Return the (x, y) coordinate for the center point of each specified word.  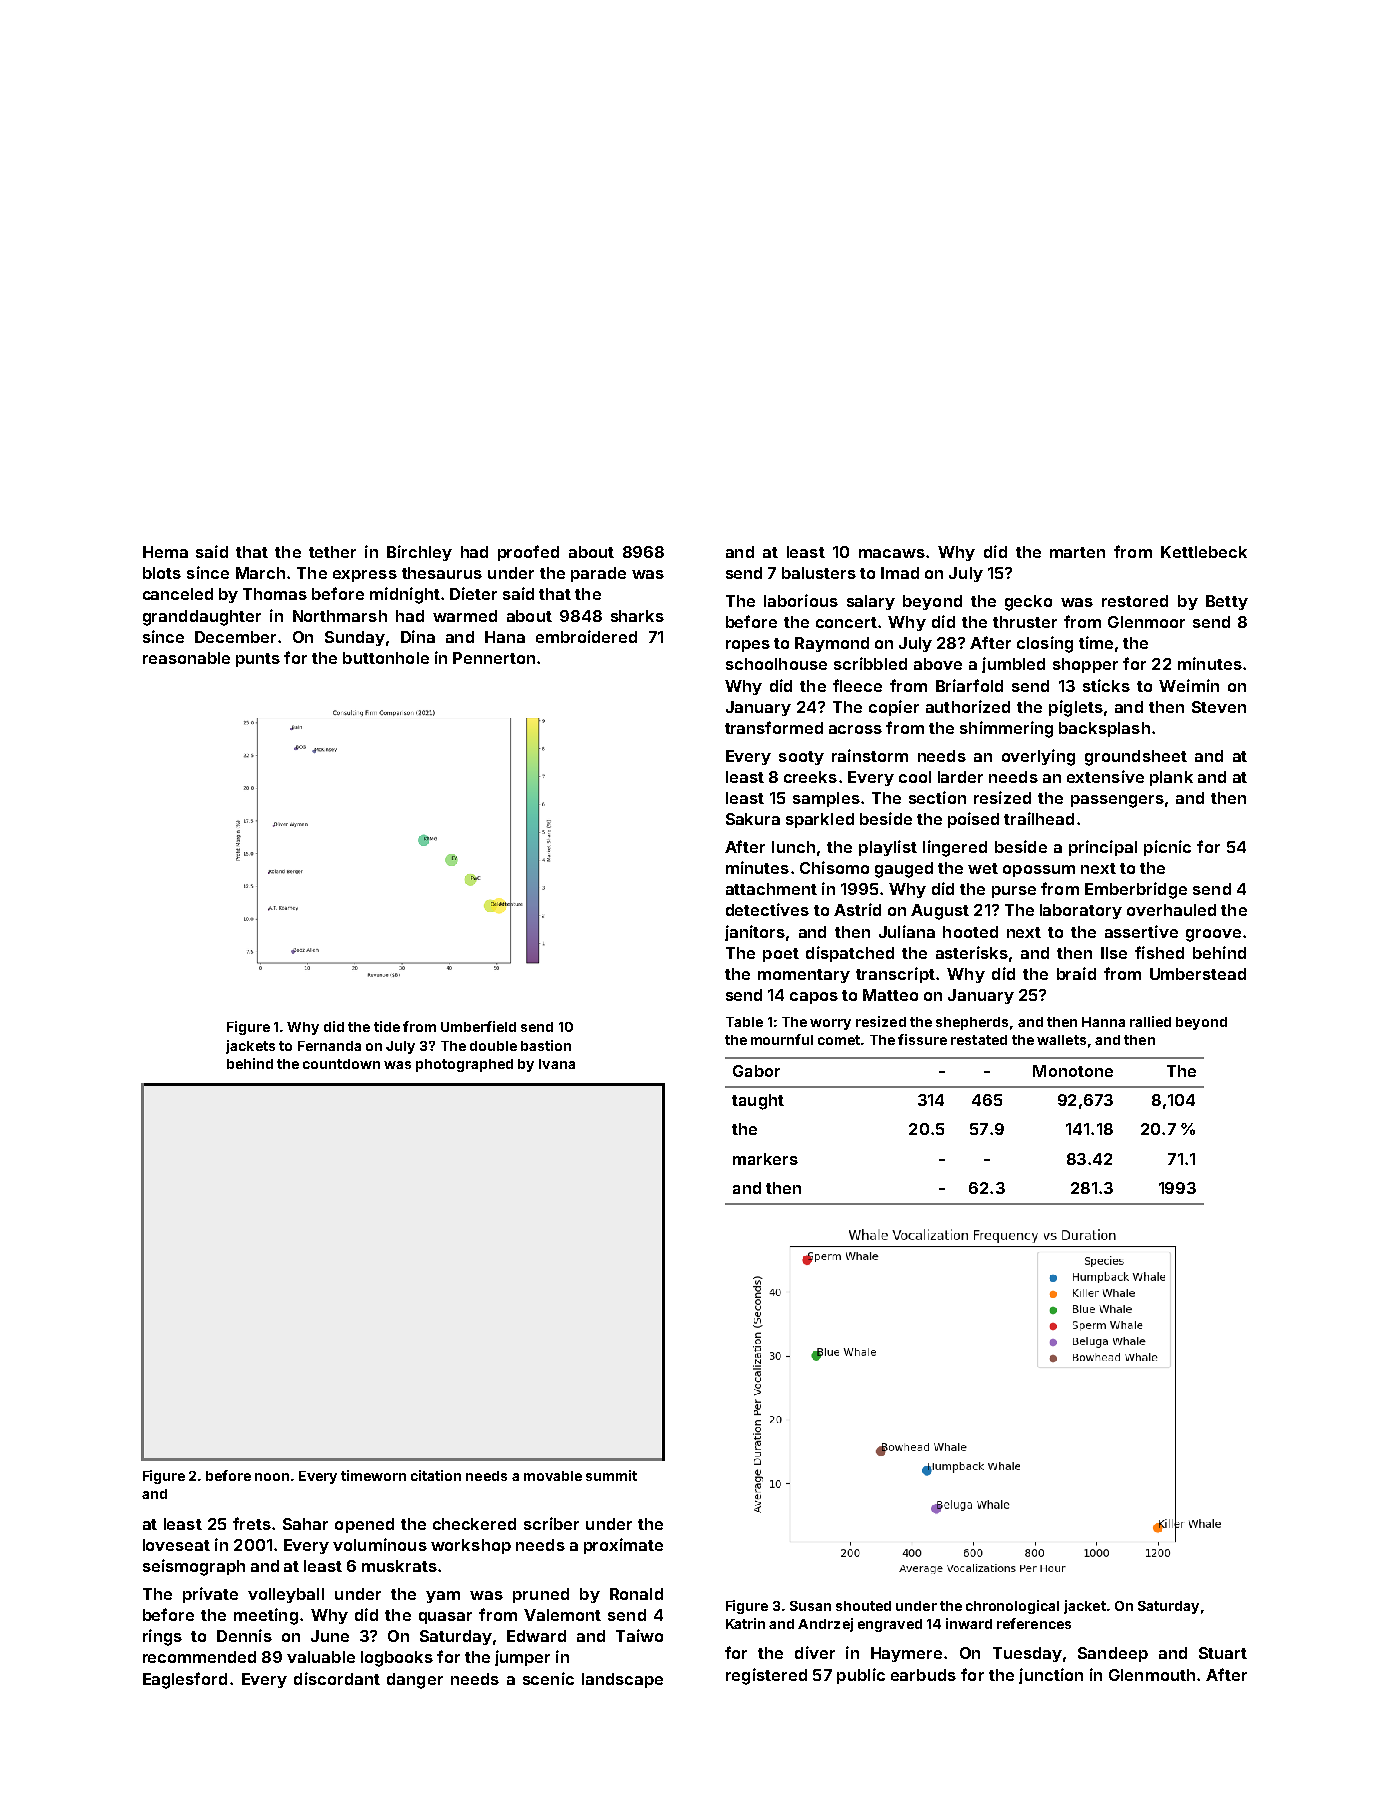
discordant (337, 1678)
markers (765, 1159)
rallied (1150, 1021)
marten (1077, 552)
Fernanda (329, 1046)
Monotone (1073, 1071)
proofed (528, 553)
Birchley (419, 553)
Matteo (890, 995)
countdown (341, 1064)
